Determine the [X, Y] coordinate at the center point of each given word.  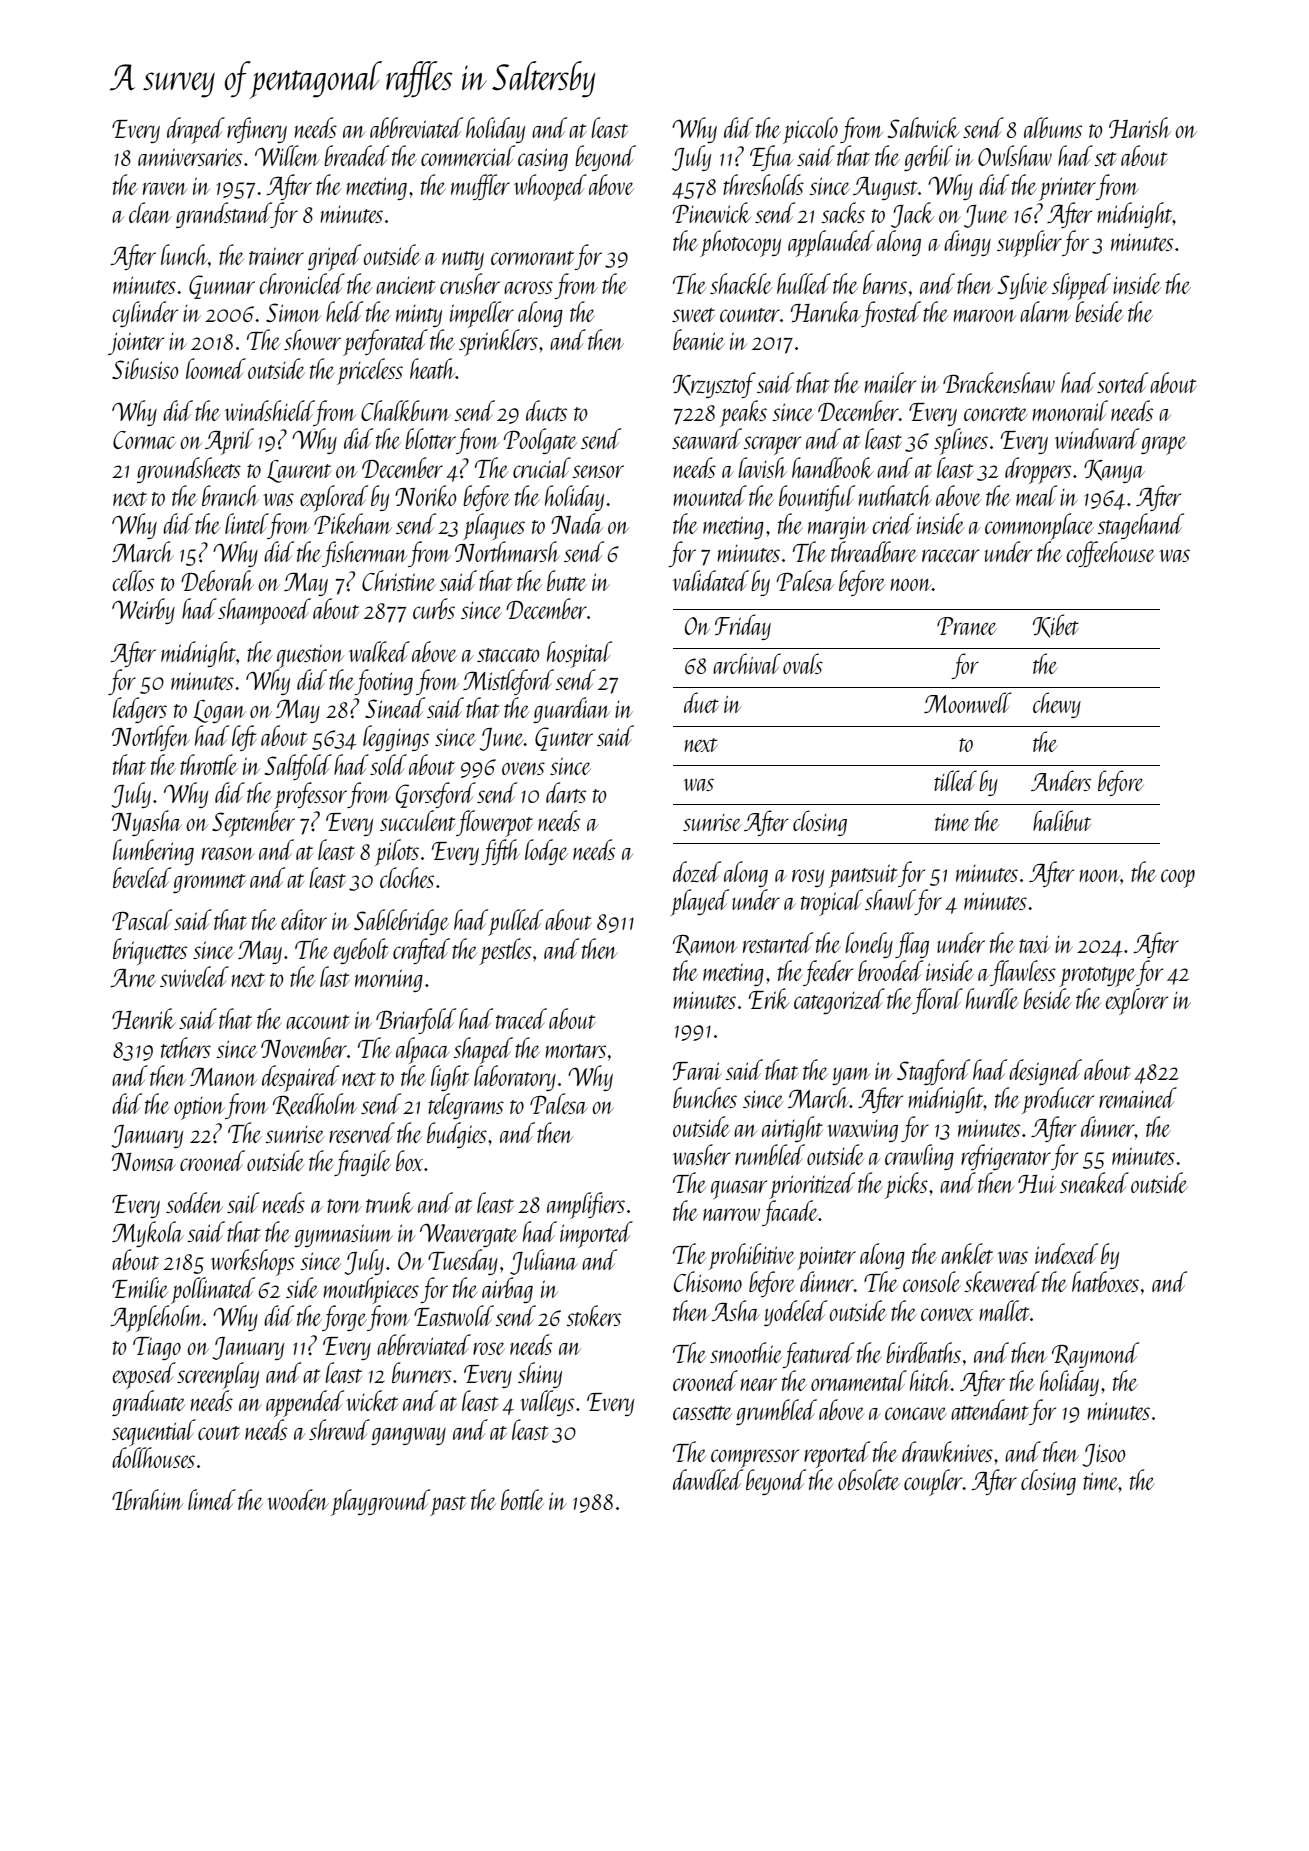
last [335, 976]
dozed [697, 871]
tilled [955, 780]
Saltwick [924, 127]
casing [543, 159]
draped [196, 130]
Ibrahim [147, 1499]
